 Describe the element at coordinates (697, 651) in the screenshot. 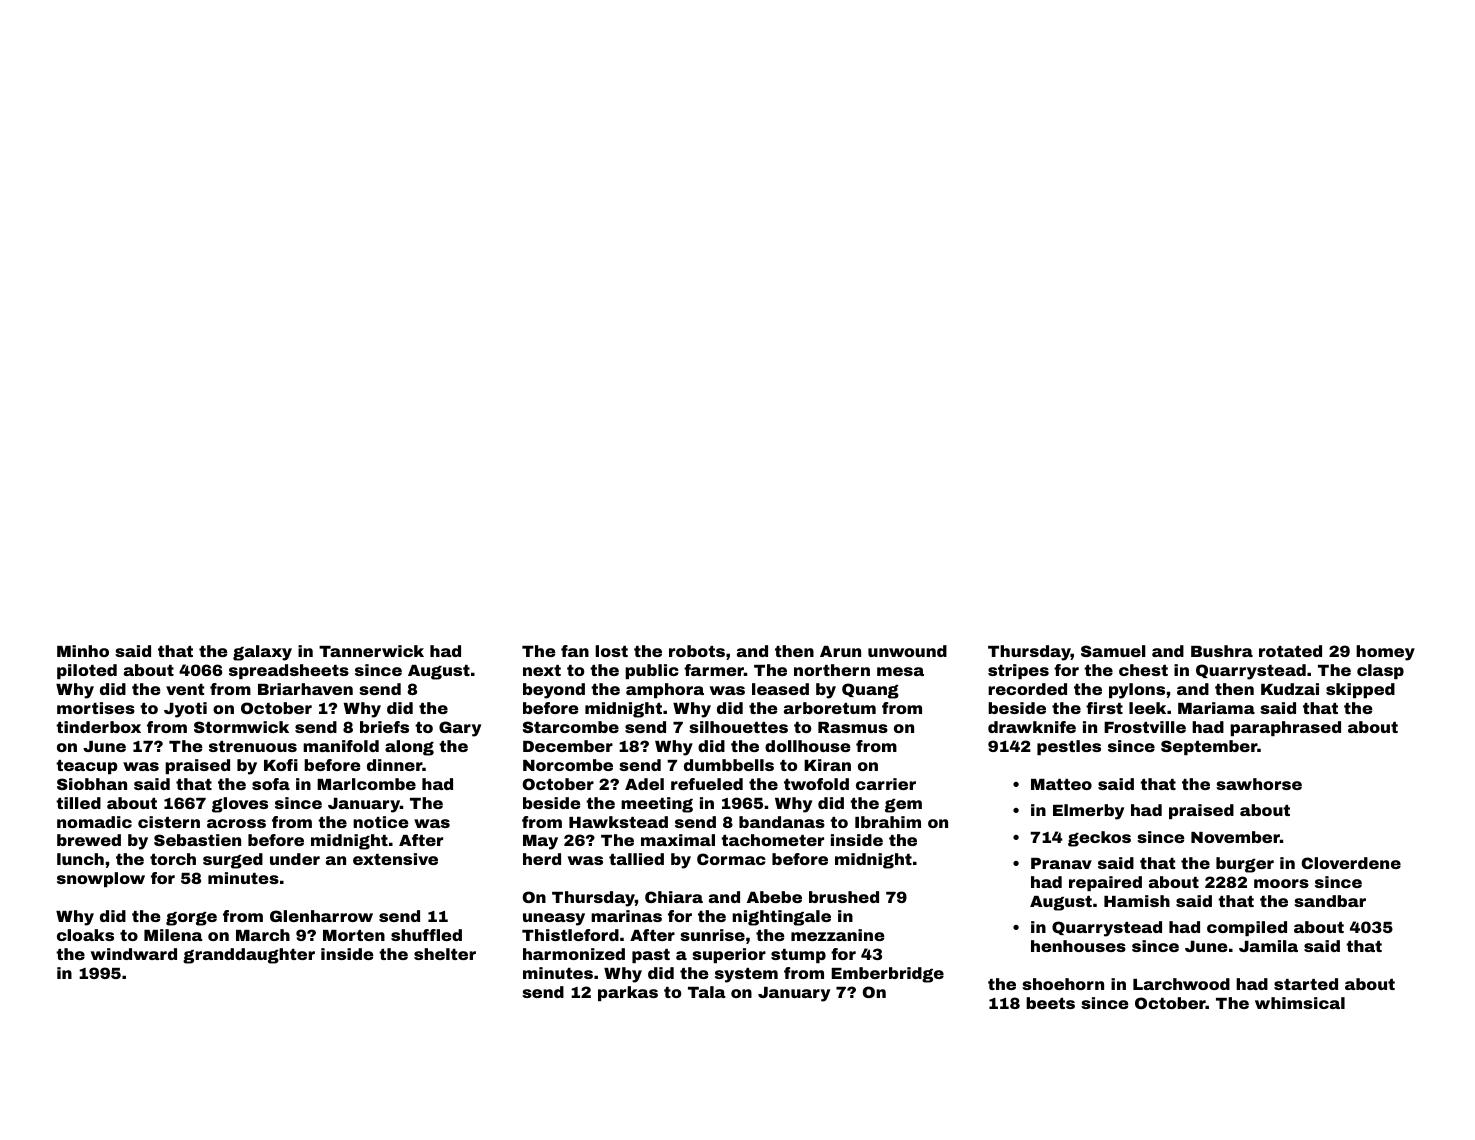

I see `robots` at that location.
